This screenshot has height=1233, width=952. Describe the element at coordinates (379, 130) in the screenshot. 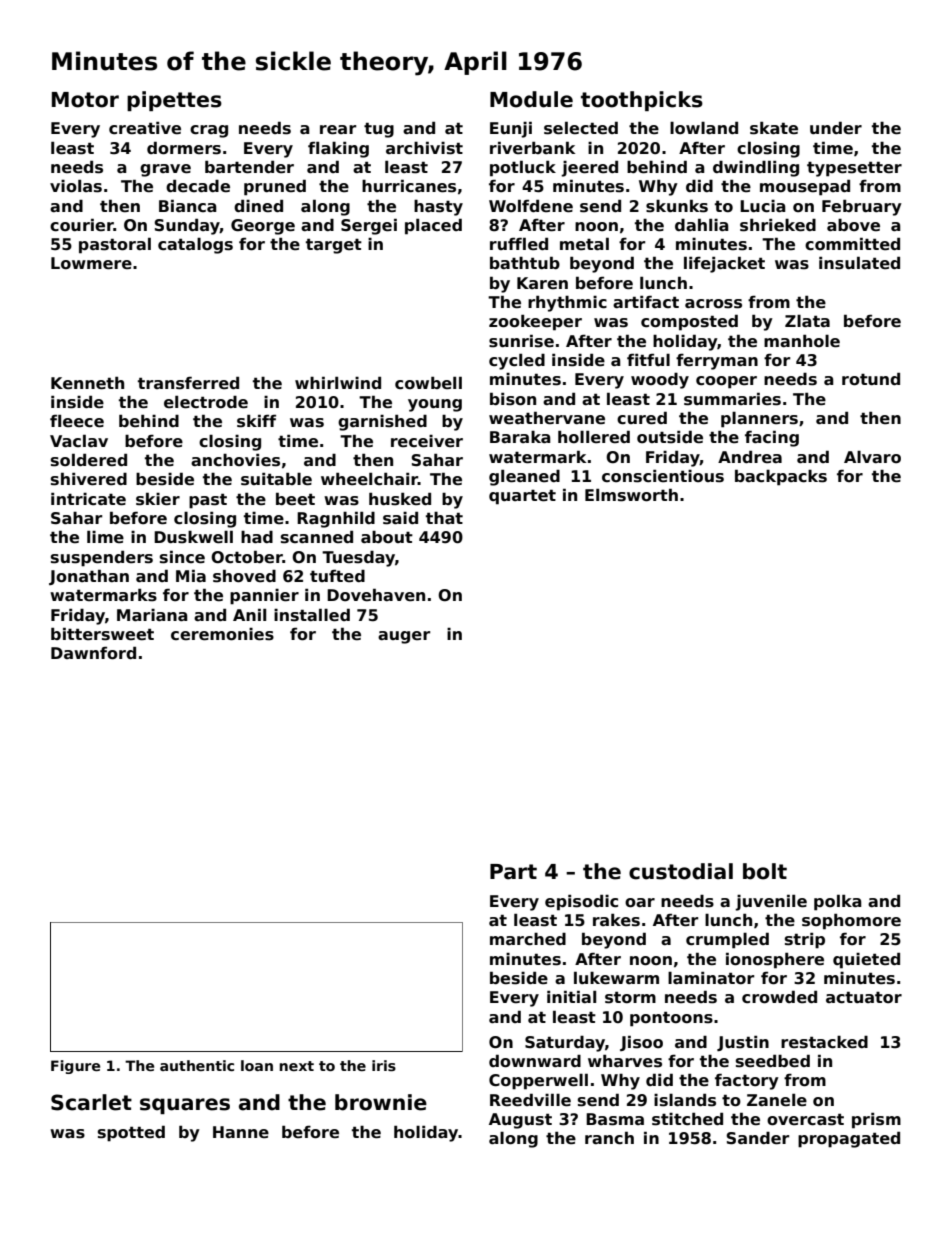

I see `tug` at that location.
